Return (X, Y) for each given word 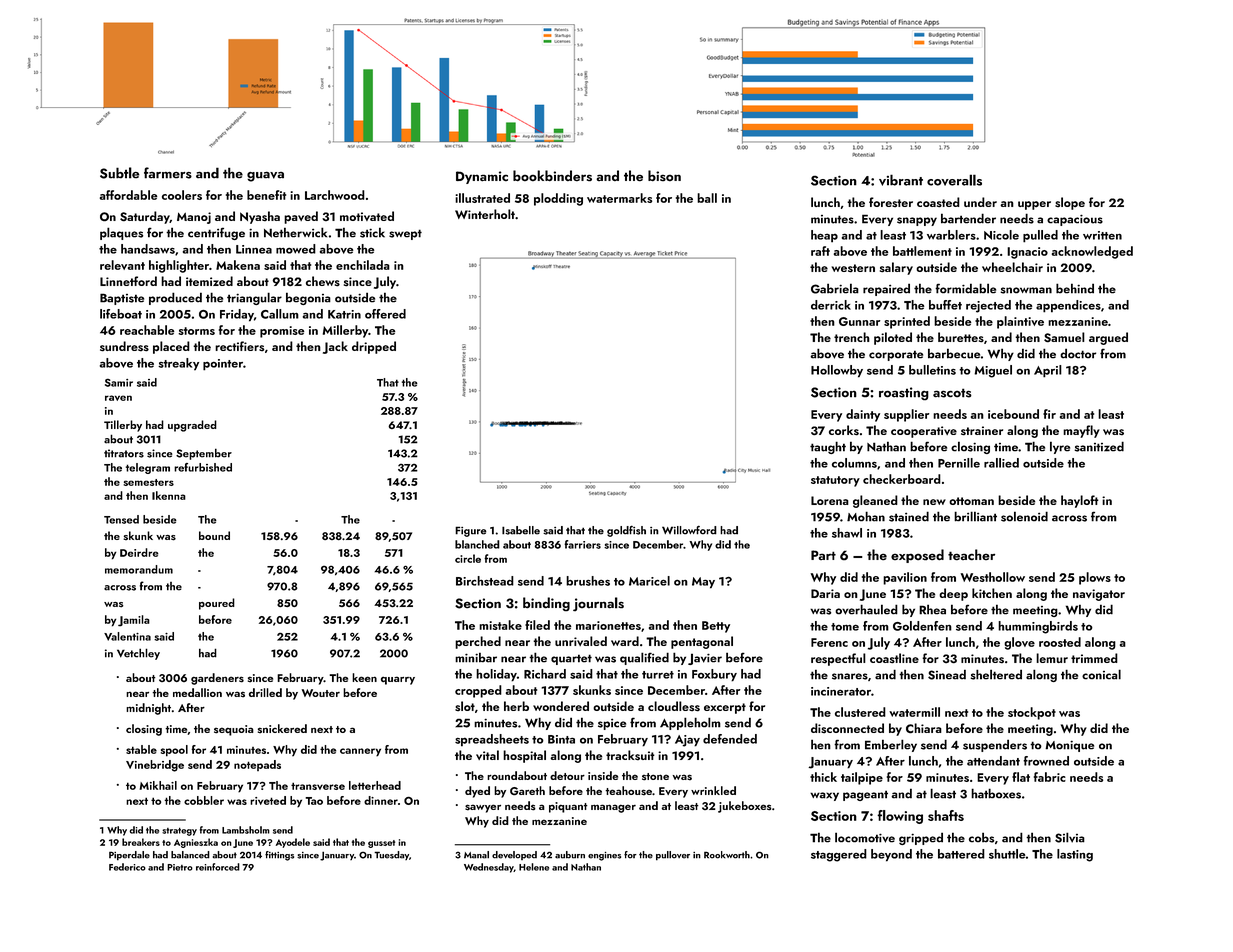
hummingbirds (1038, 627)
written (1102, 235)
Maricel (649, 581)
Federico (127, 867)
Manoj (194, 218)
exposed (917, 556)
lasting (1075, 855)
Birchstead (485, 581)
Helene (534, 867)
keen (364, 677)
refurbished (203, 467)
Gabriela (835, 288)
